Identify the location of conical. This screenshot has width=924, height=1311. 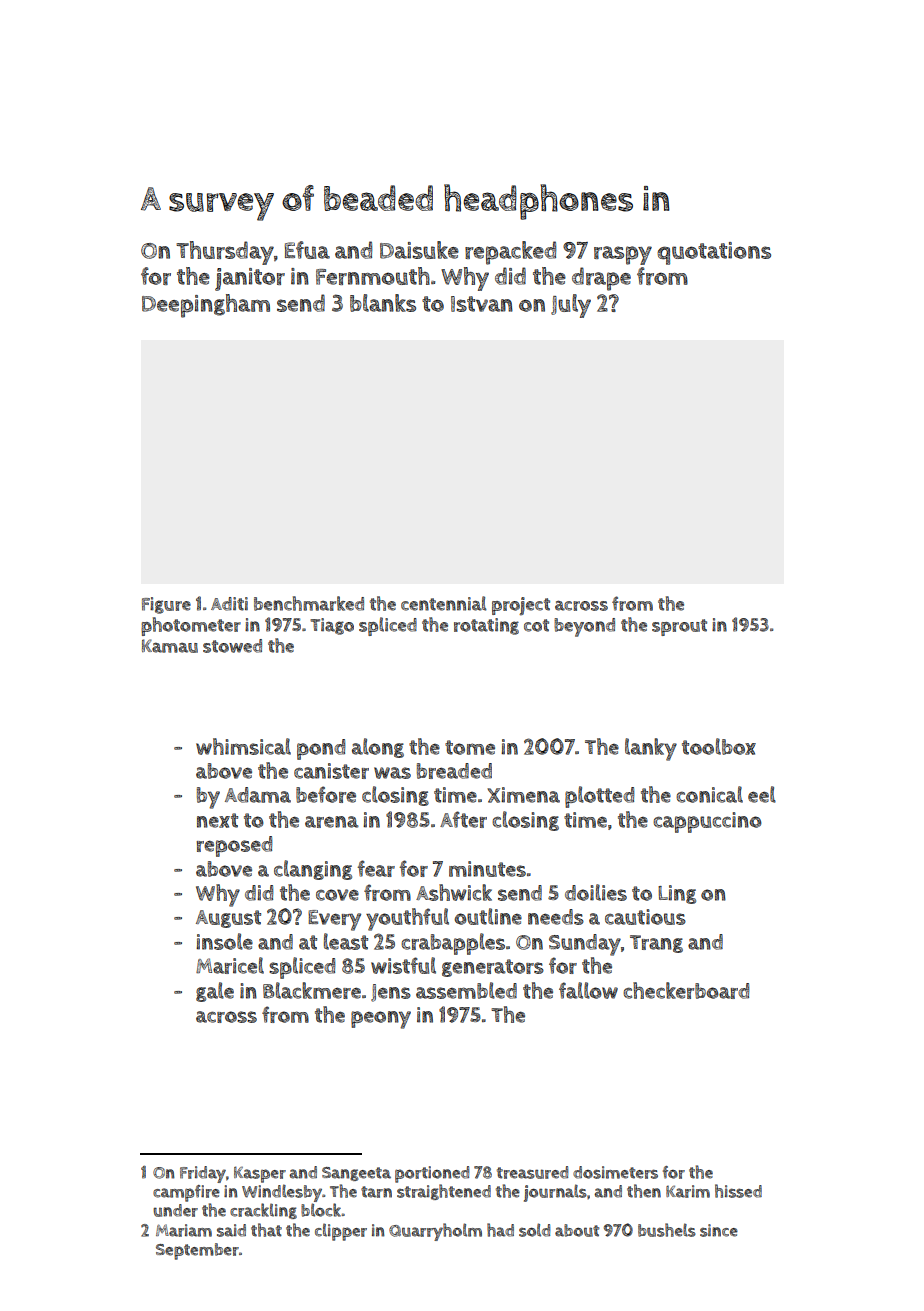
(709, 794).
